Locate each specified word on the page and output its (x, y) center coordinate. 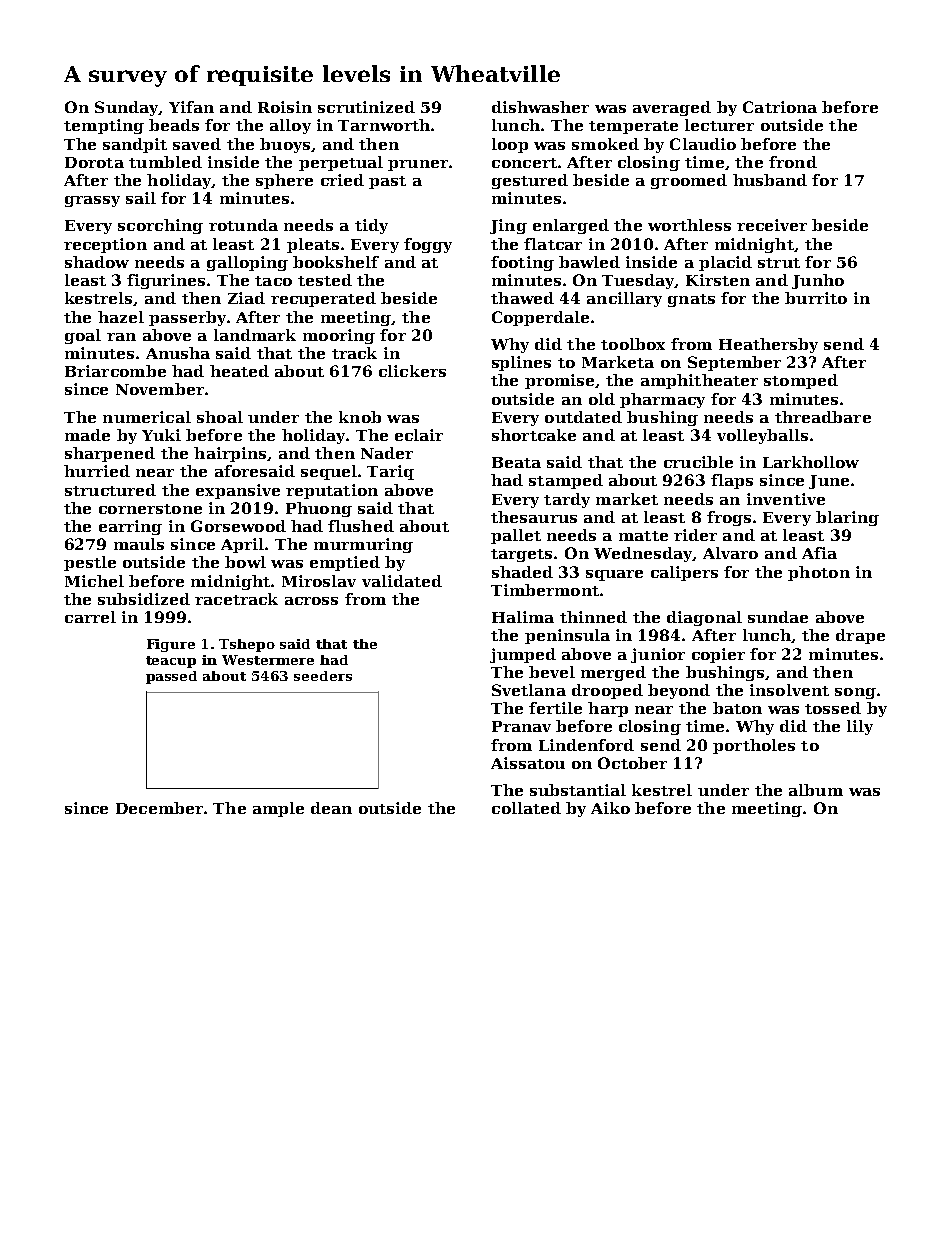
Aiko (610, 808)
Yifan (191, 107)
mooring (339, 336)
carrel (90, 617)
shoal (220, 417)
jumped (523, 655)
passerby (187, 318)
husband (770, 180)
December (159, 808)
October (632, 763)
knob (360, 417)
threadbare (823, 417)
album (816, 790)
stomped (801, 381)
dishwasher (540, 107)
